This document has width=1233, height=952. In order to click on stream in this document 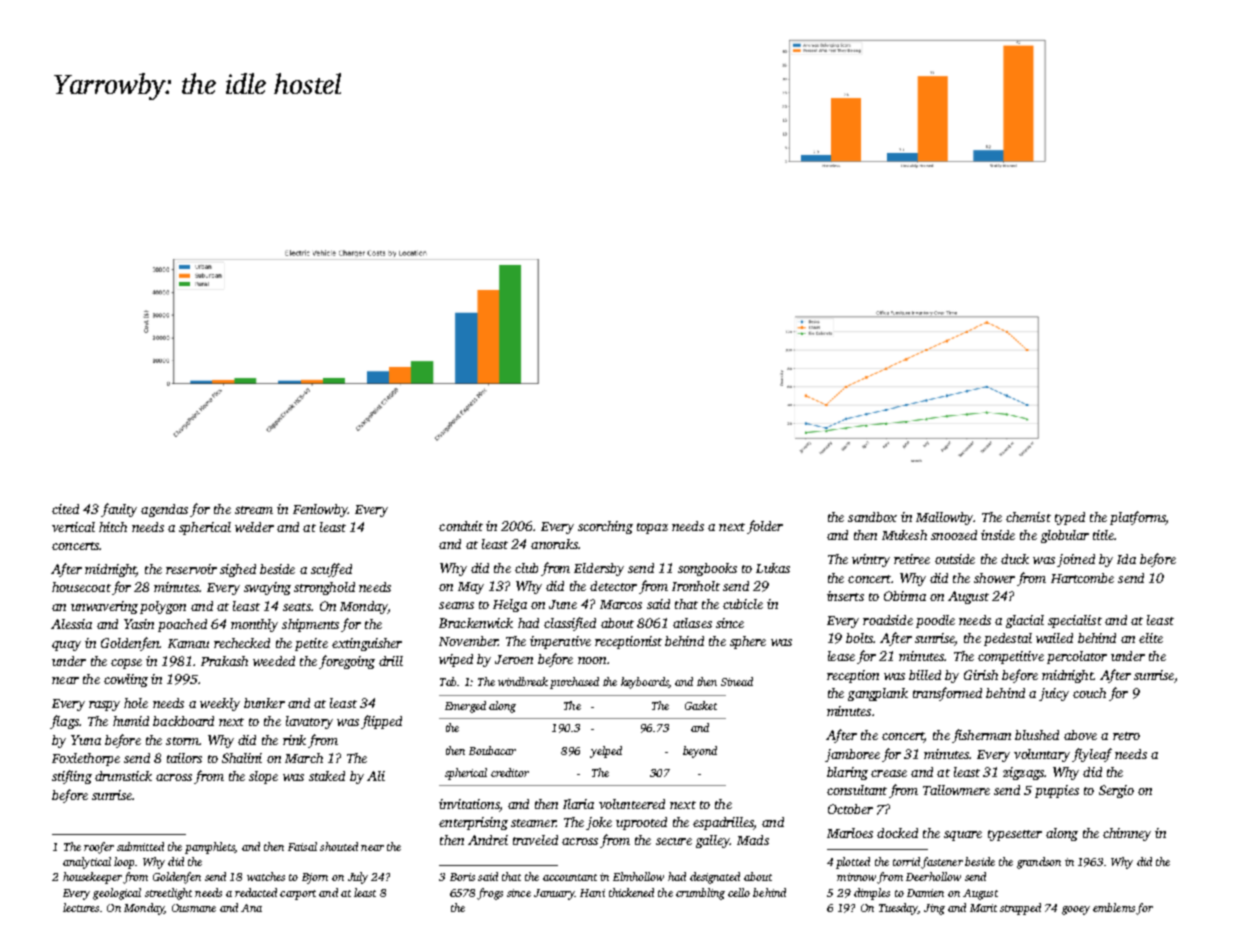, I will do `click(254, 510)`.
